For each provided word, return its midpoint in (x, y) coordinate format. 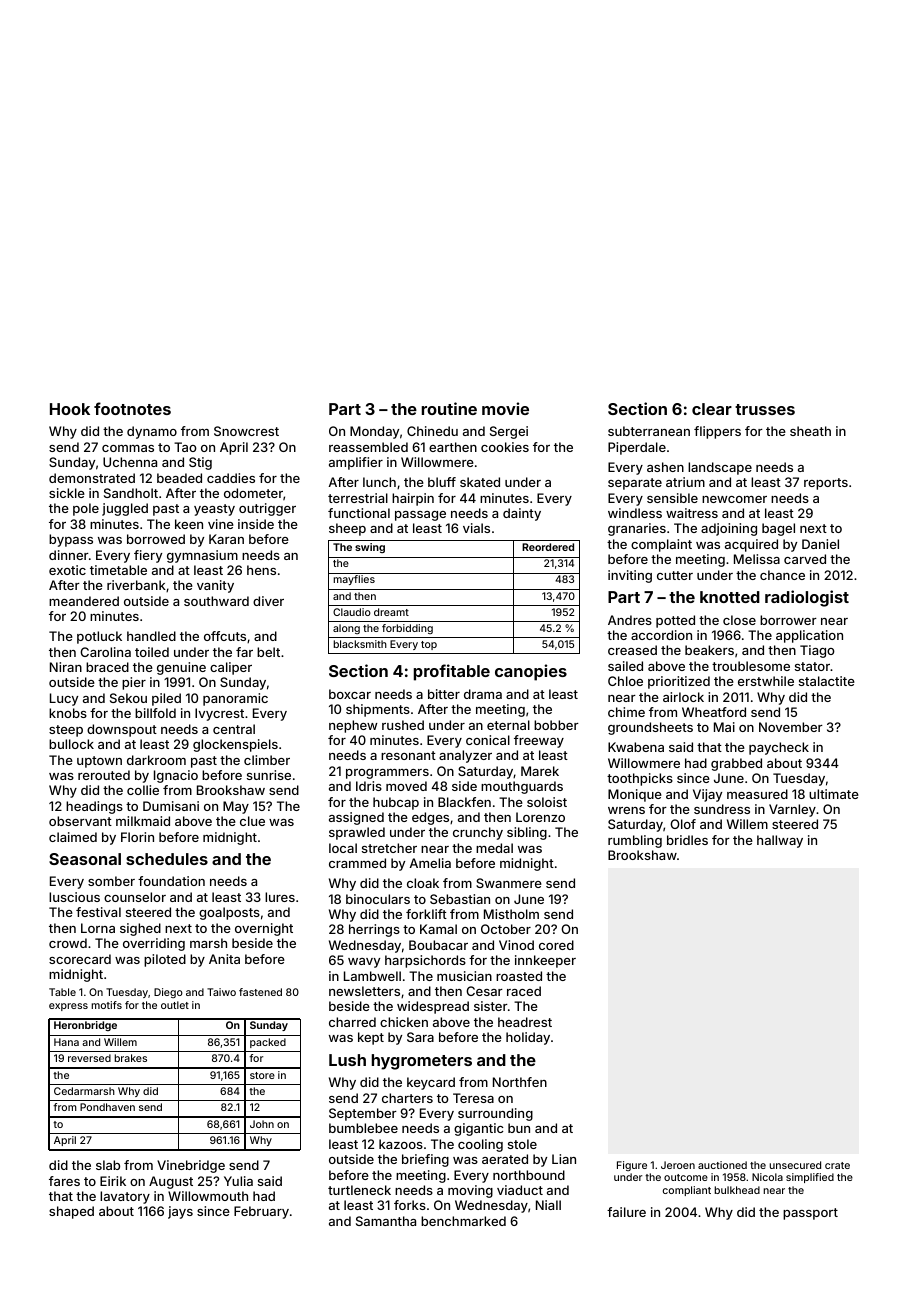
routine (449, 408)
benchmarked (463, 1221)
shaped (71, 1212)
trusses (765, 409)
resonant (408, 755)
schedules (167, 859)
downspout (122, 730)
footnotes (132, 408)
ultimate (834, 794)
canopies (531, 672)
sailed (625, 666)
